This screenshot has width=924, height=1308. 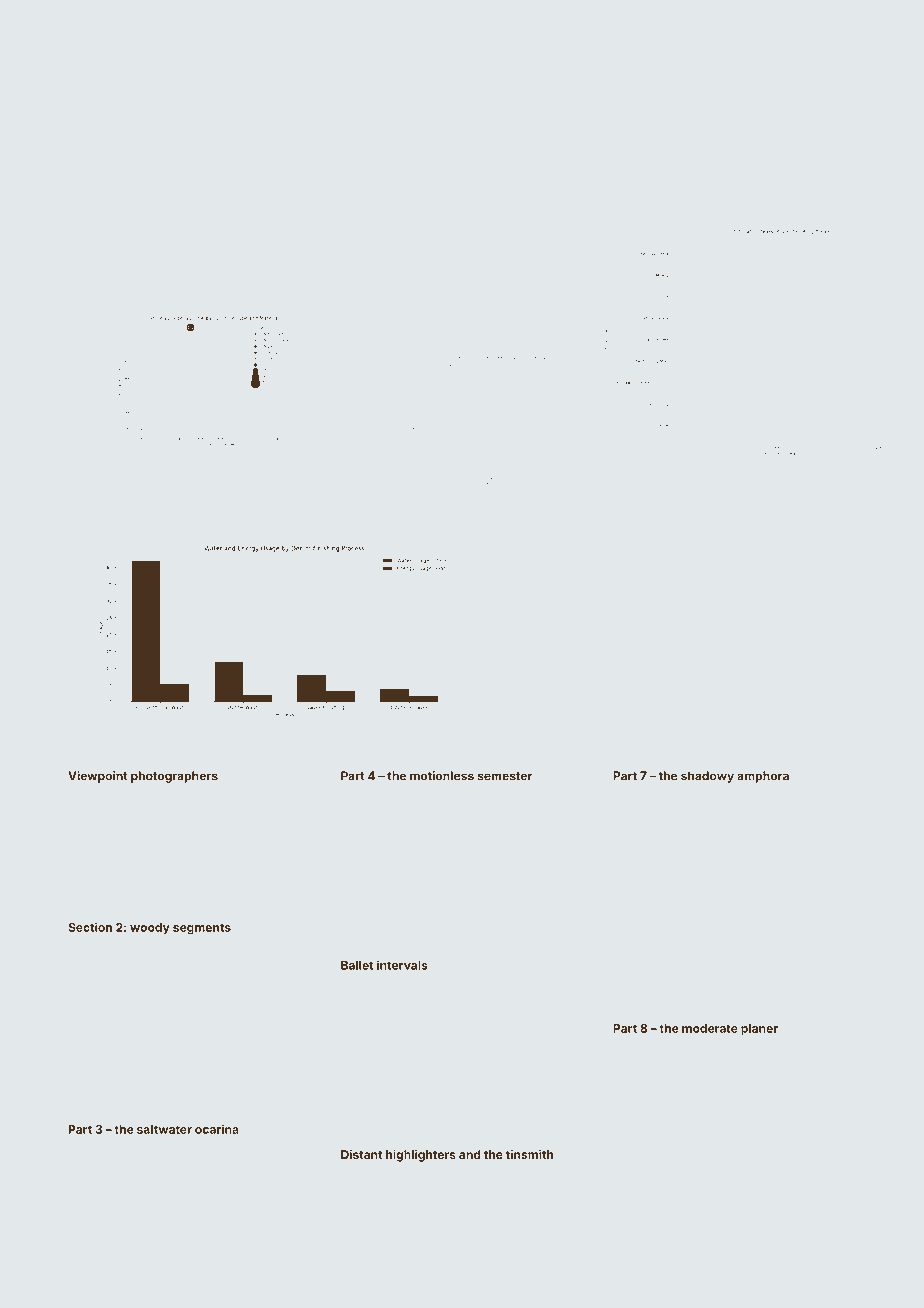 What do you see at coordinates (358, 897) in the screenshot?
I see `Modou` at bounding box center [358, 897].
